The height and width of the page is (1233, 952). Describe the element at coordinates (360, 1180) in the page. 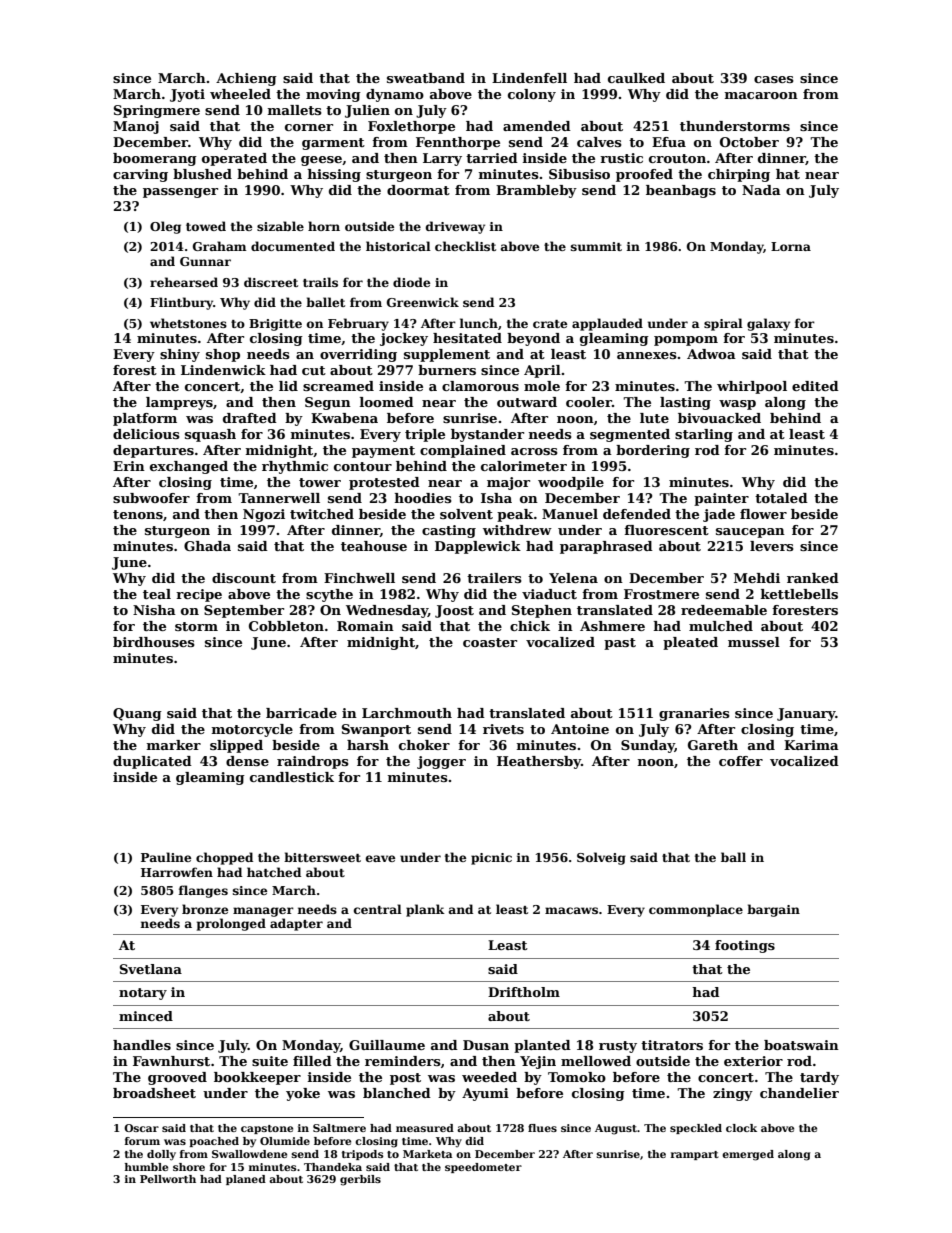

I see `gerbils` at that location.
